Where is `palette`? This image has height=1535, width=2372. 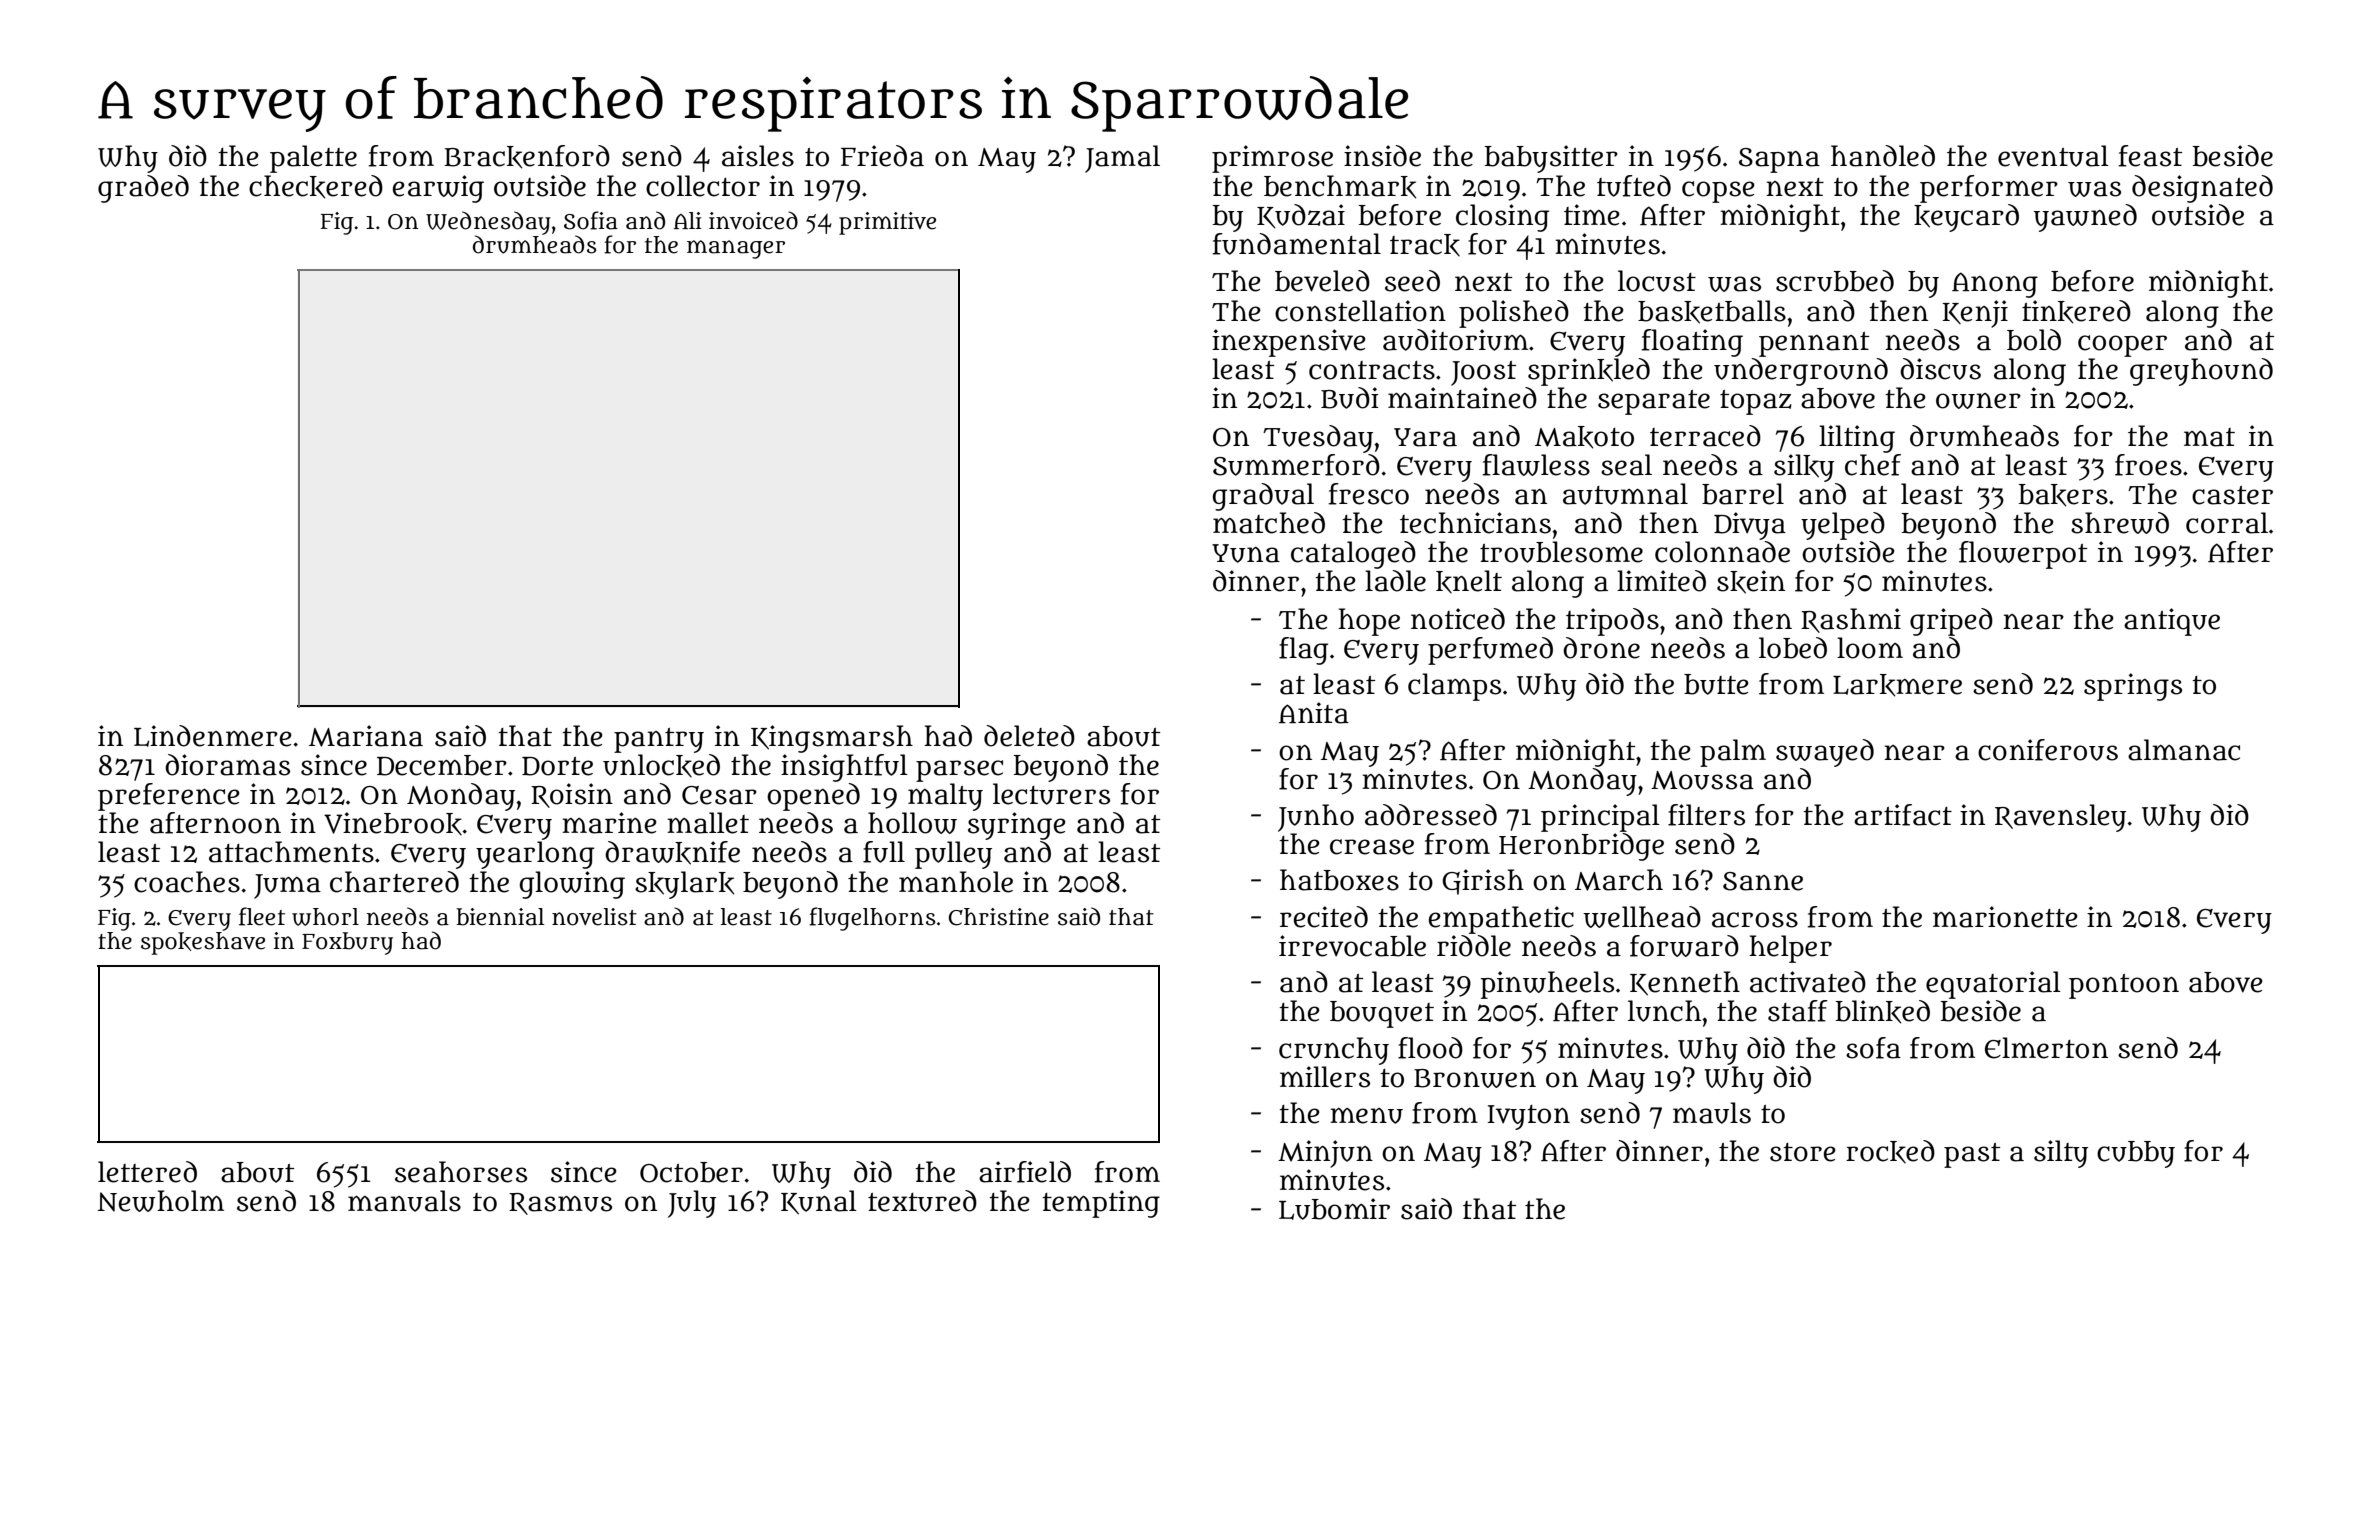
palette is located at coordinates (313, 159).
